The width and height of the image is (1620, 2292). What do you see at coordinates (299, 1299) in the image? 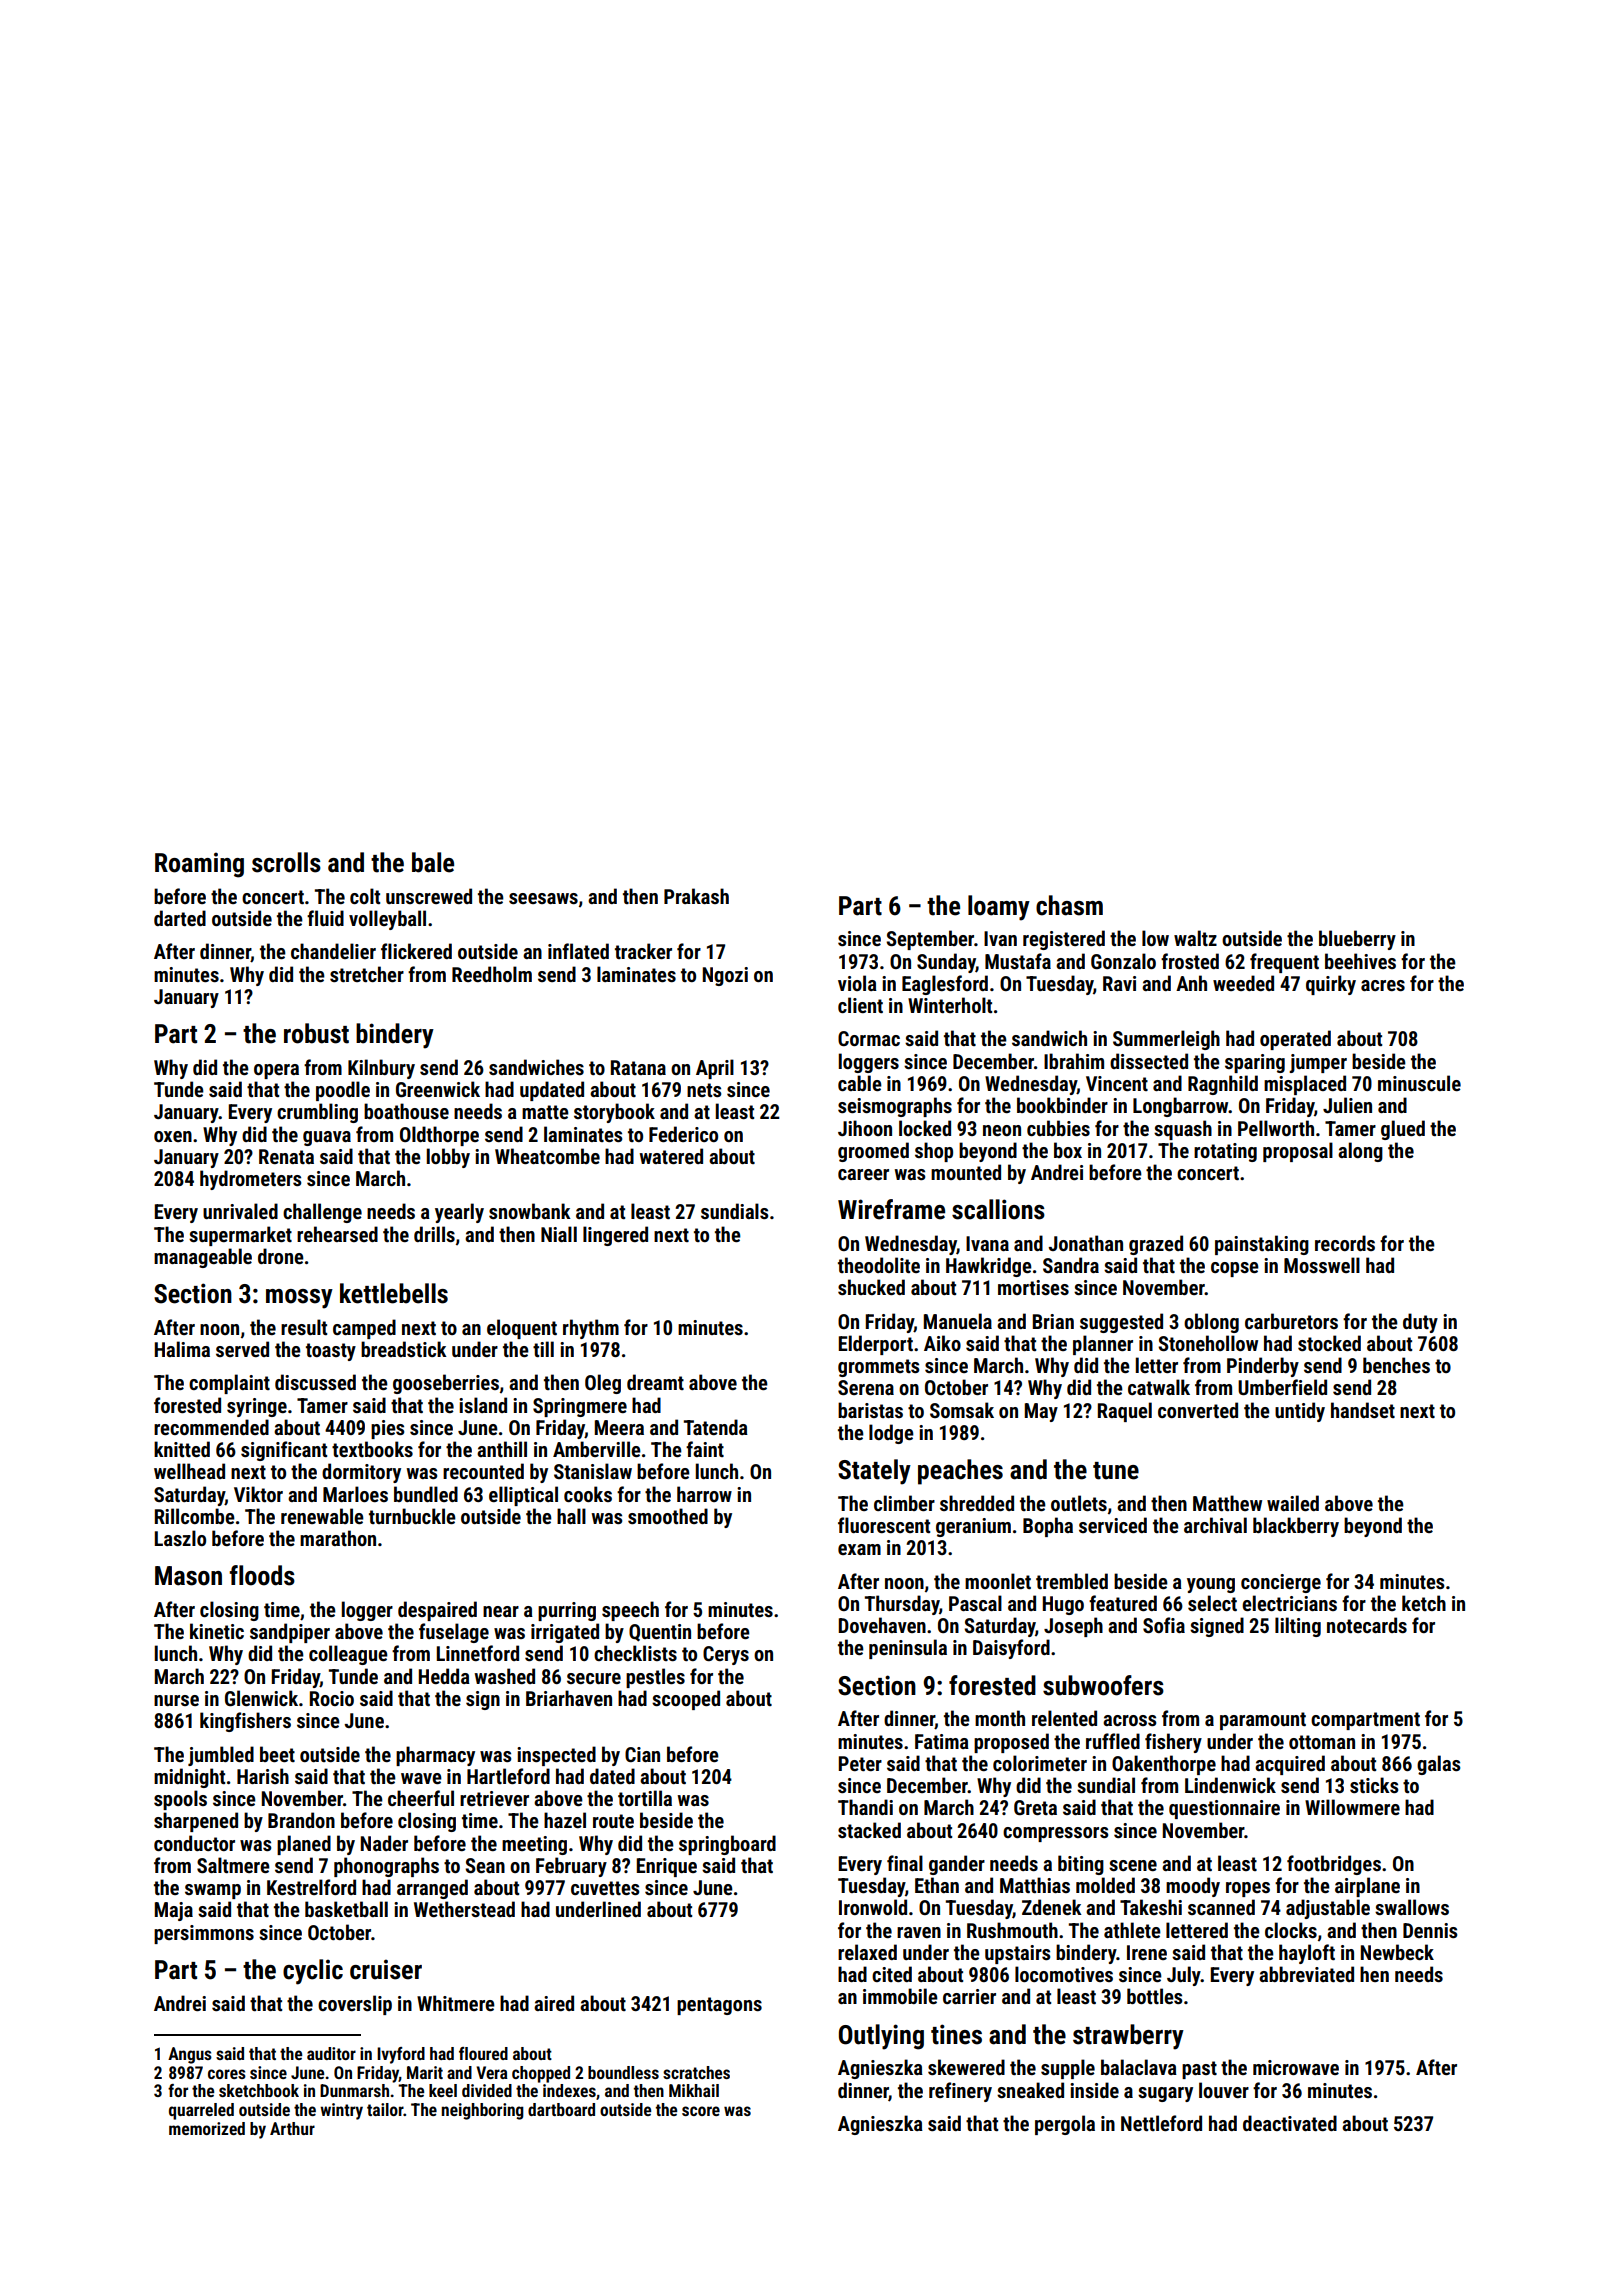
I see `mossy` at bounding box center [299, 1299].
